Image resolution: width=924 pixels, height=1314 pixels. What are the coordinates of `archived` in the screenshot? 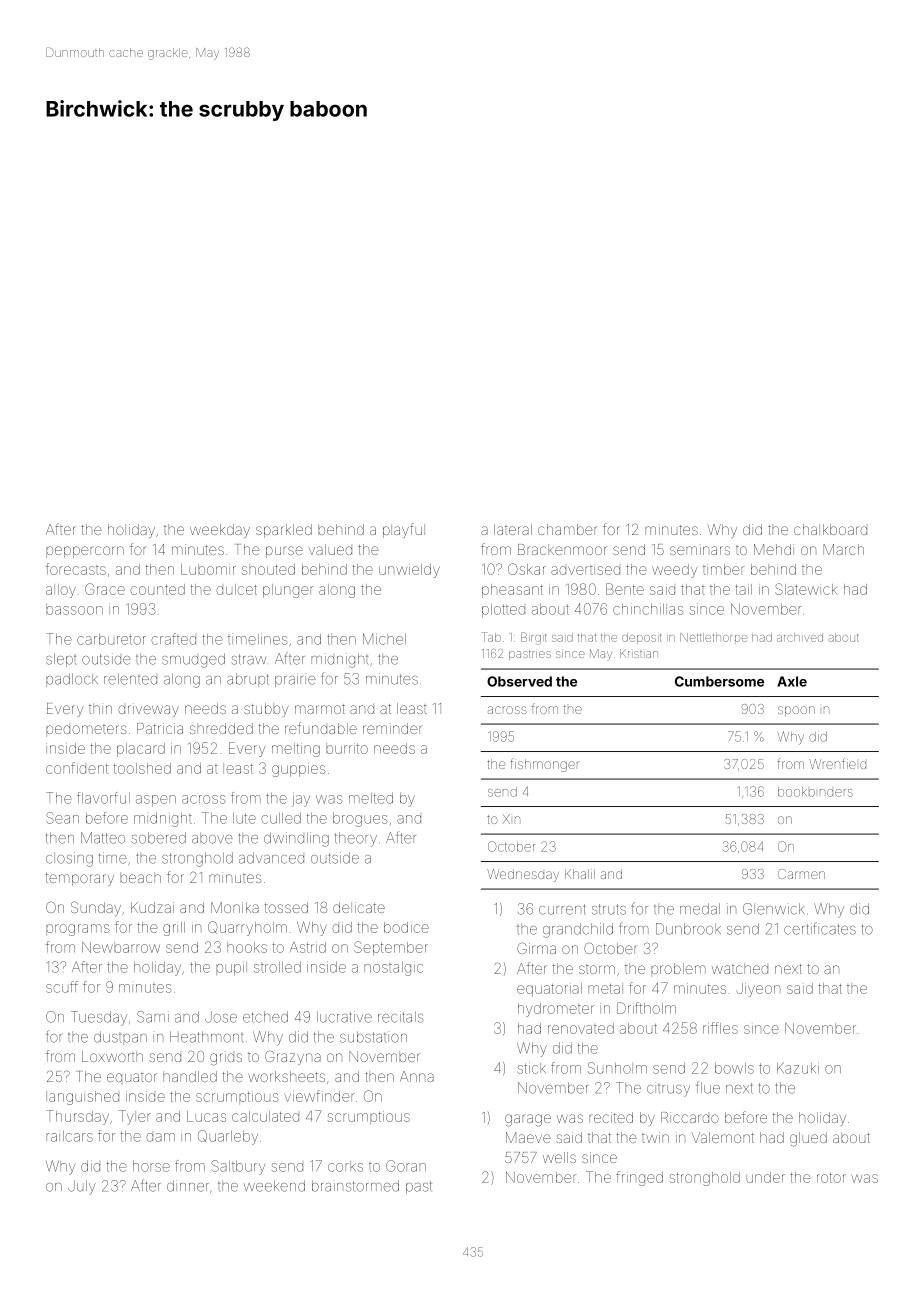 It's located at (800, 637).
